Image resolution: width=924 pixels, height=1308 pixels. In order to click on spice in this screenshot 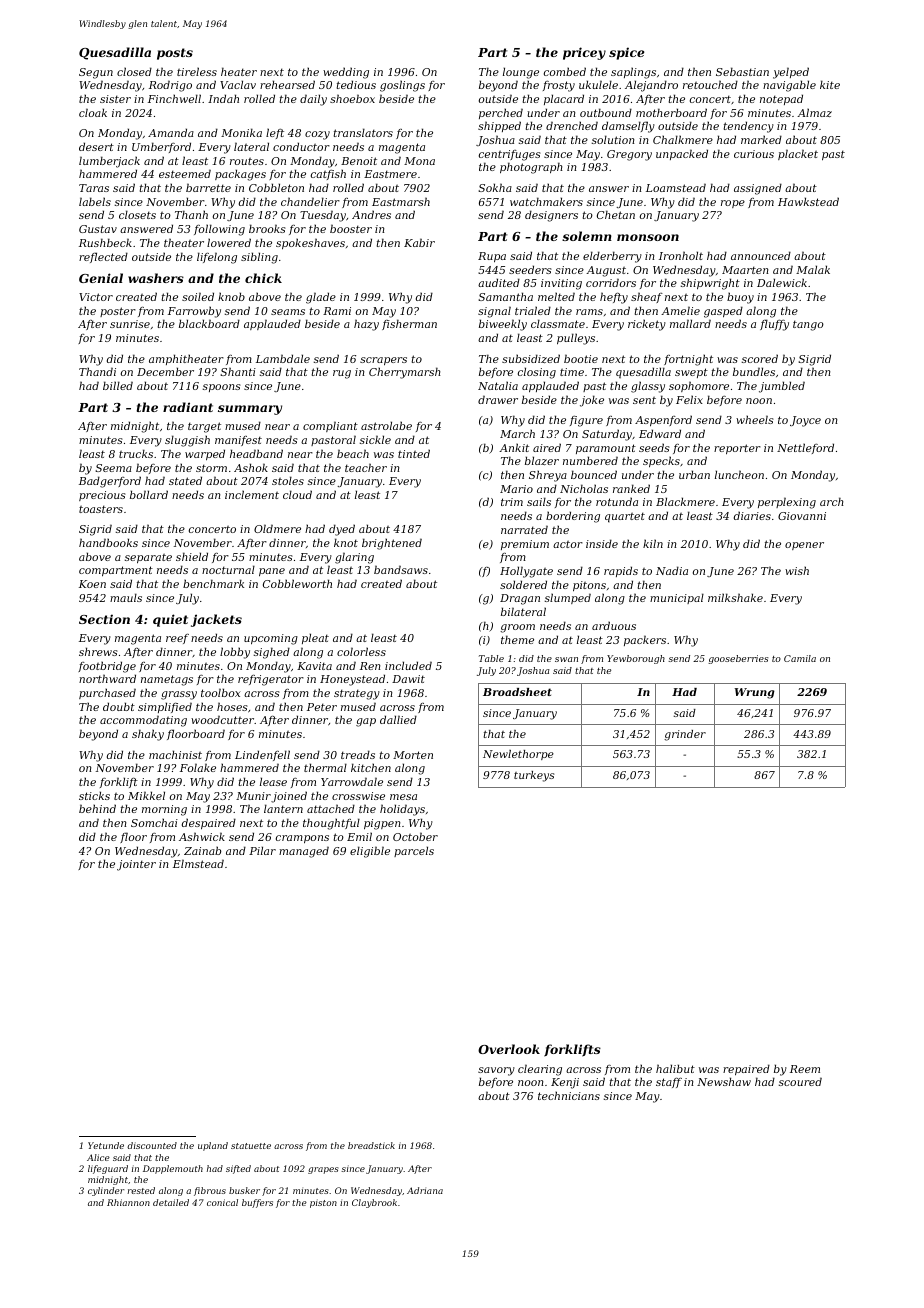, I will do `click(626, 53)`.
